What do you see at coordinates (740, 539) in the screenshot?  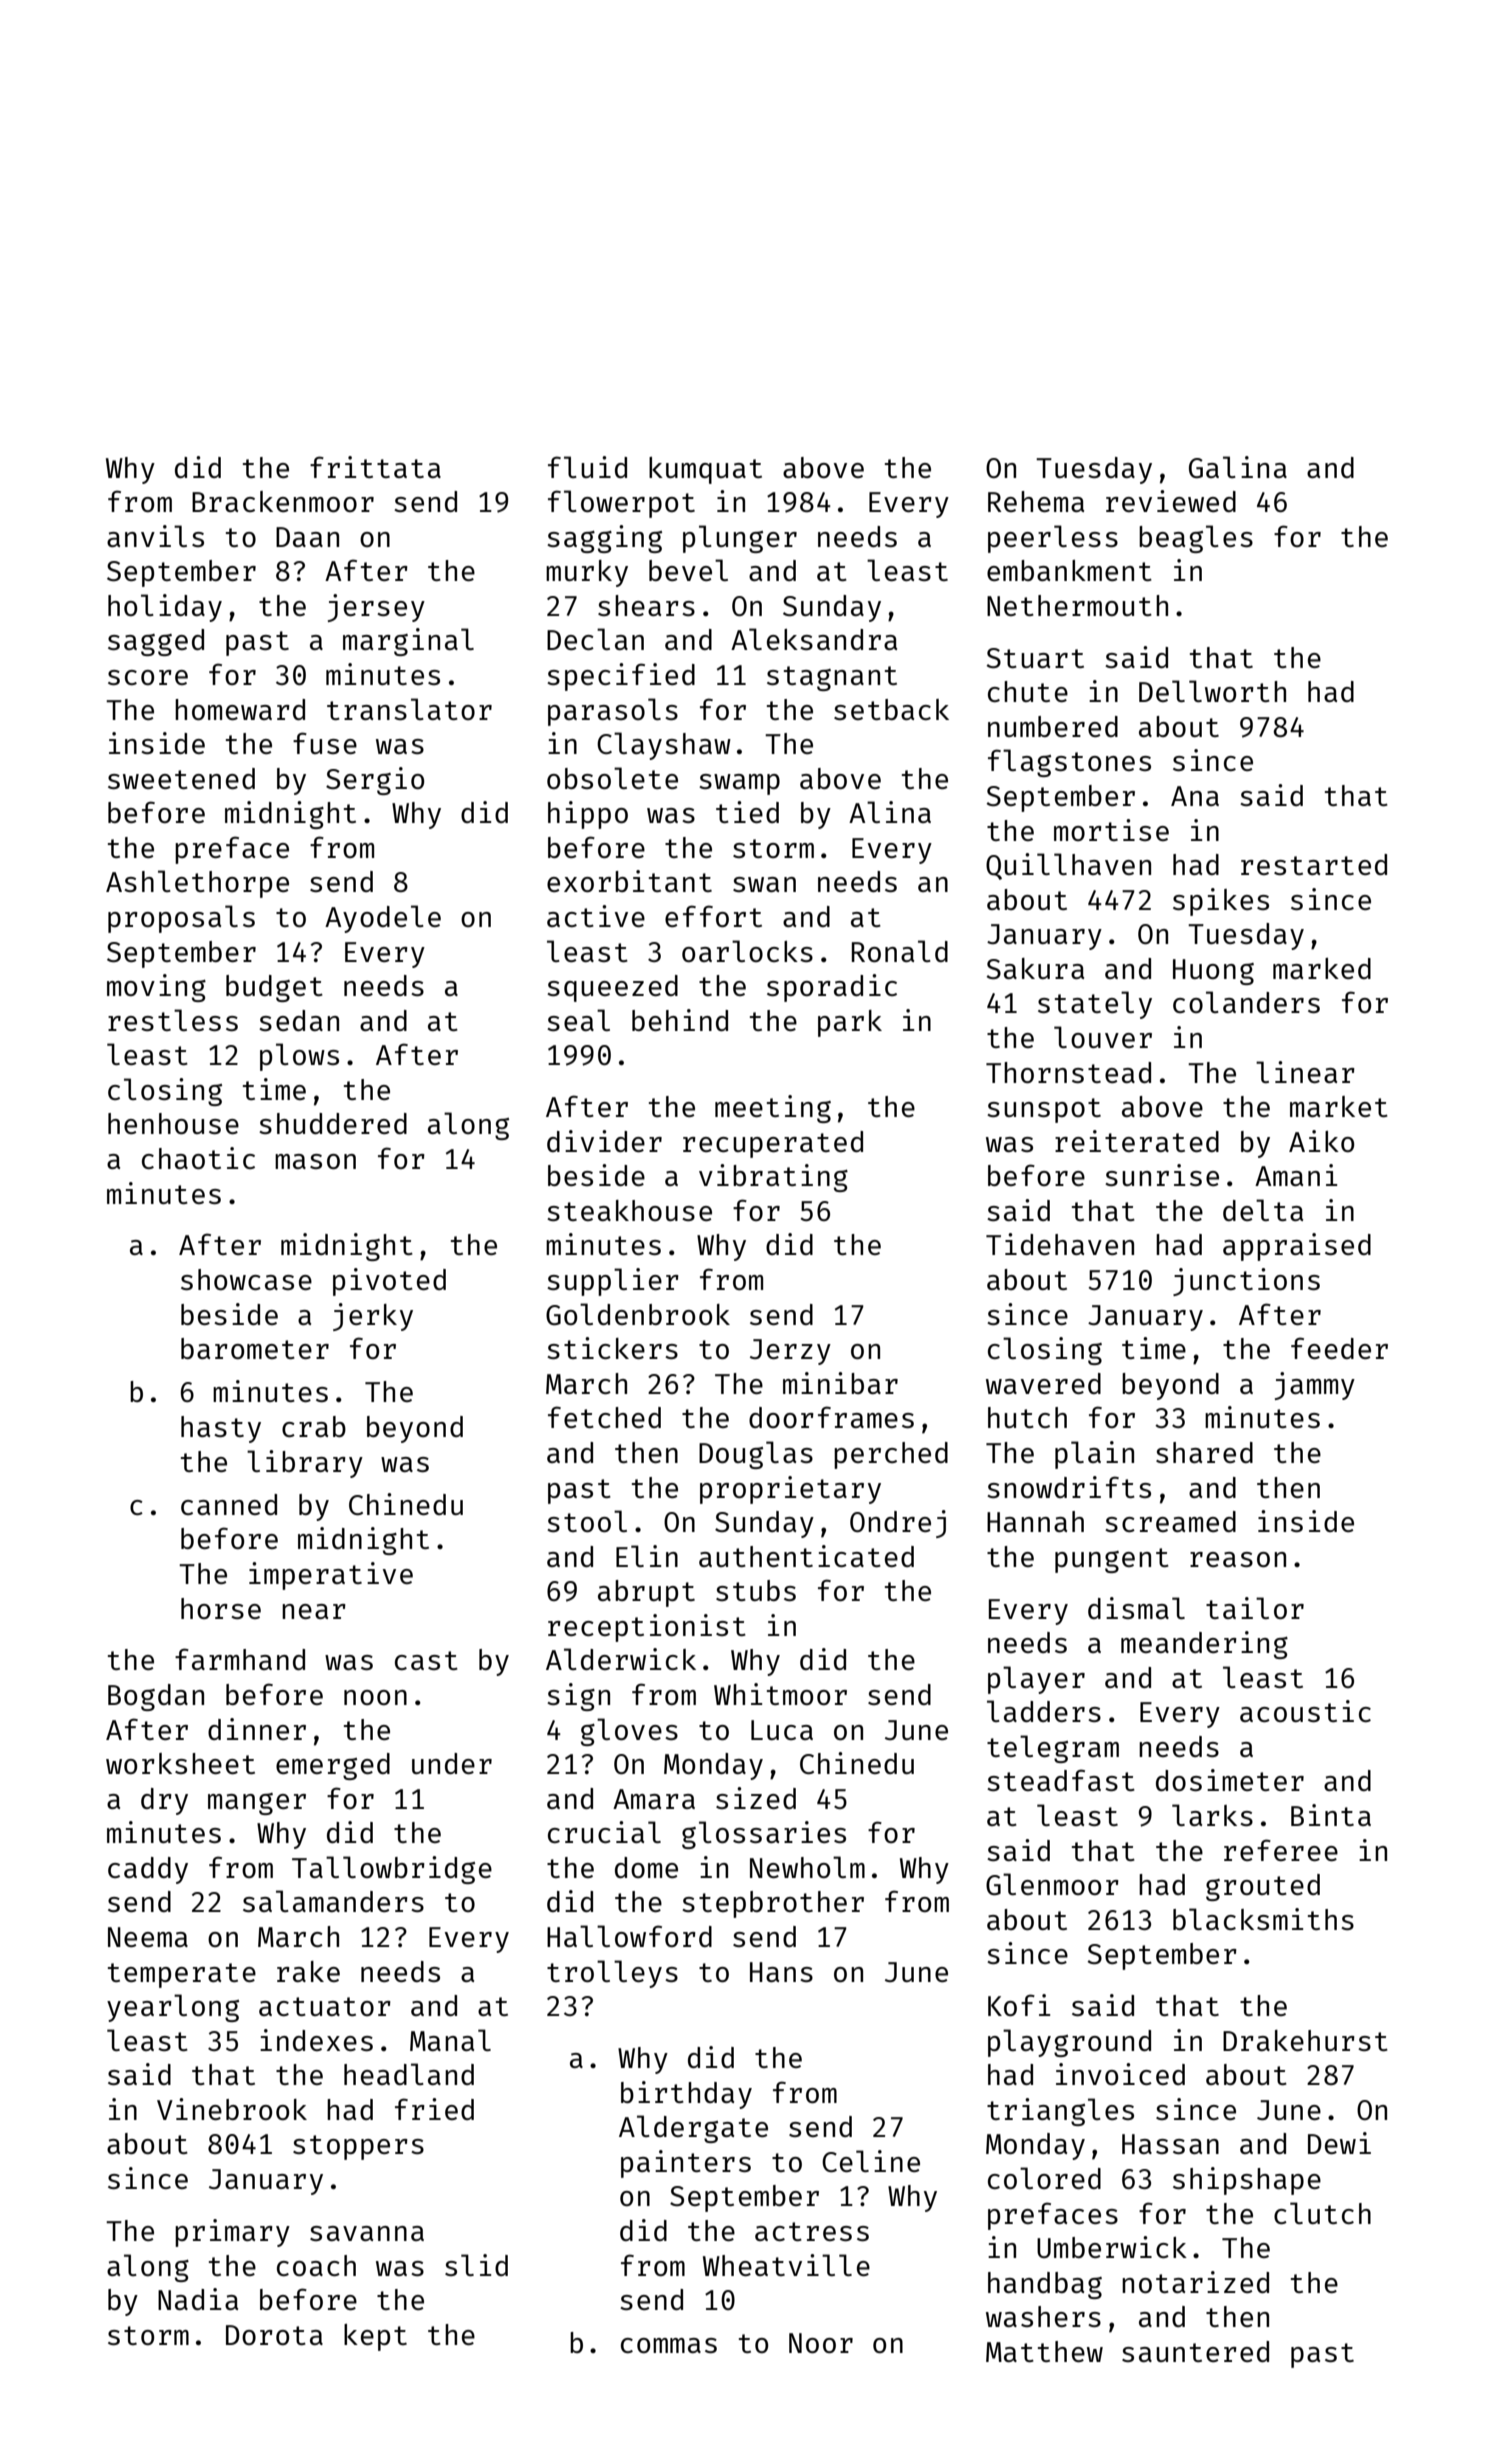 I see `plunger` at bounding box center [740, 539].
